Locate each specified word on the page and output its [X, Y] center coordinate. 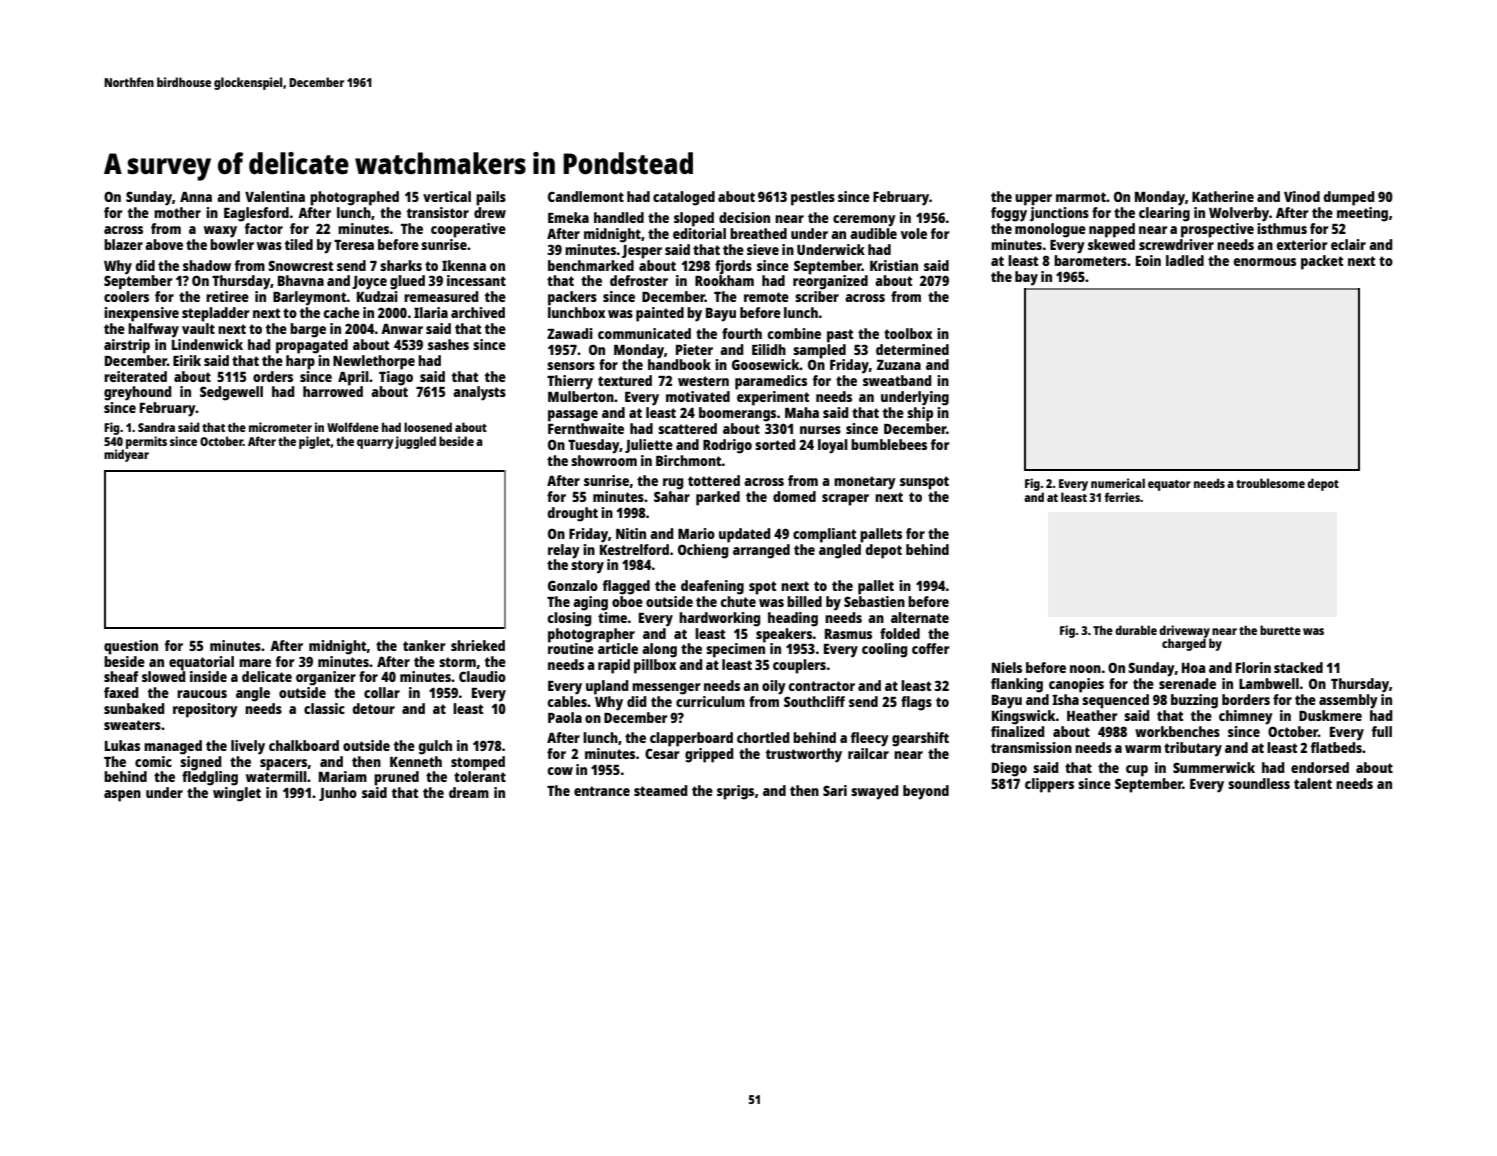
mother [177, 212]
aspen [122, 796]
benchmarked [591, 265]
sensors [571, 366]
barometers [1090, 260]
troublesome [1270, 483]
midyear [126, 455]
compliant [825, 535]
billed [804, 601]
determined [912, 349]
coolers [126, 296]
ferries [1122, 497]
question [131, 647]
